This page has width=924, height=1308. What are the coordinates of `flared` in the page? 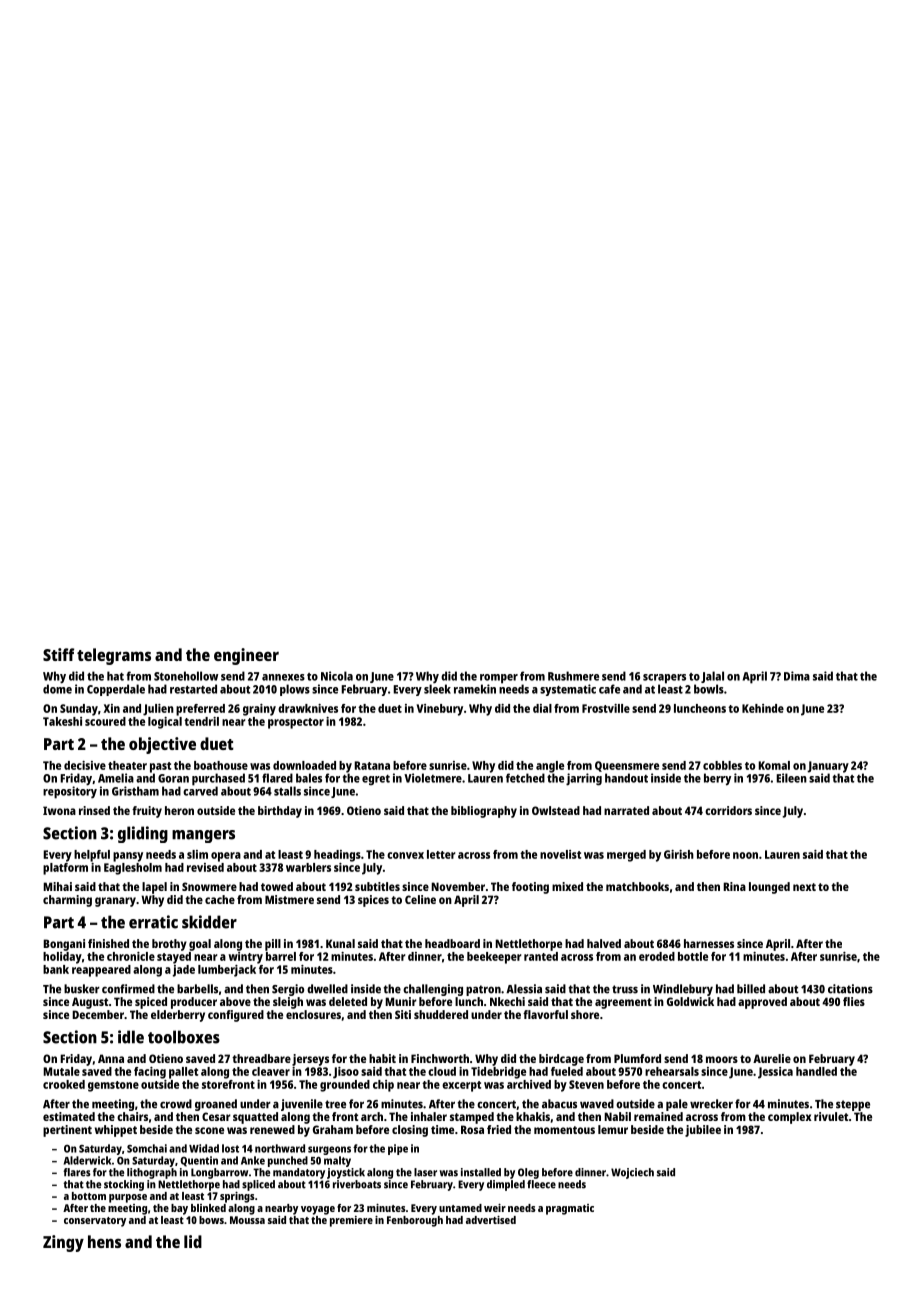 It's located at (277, 778).
